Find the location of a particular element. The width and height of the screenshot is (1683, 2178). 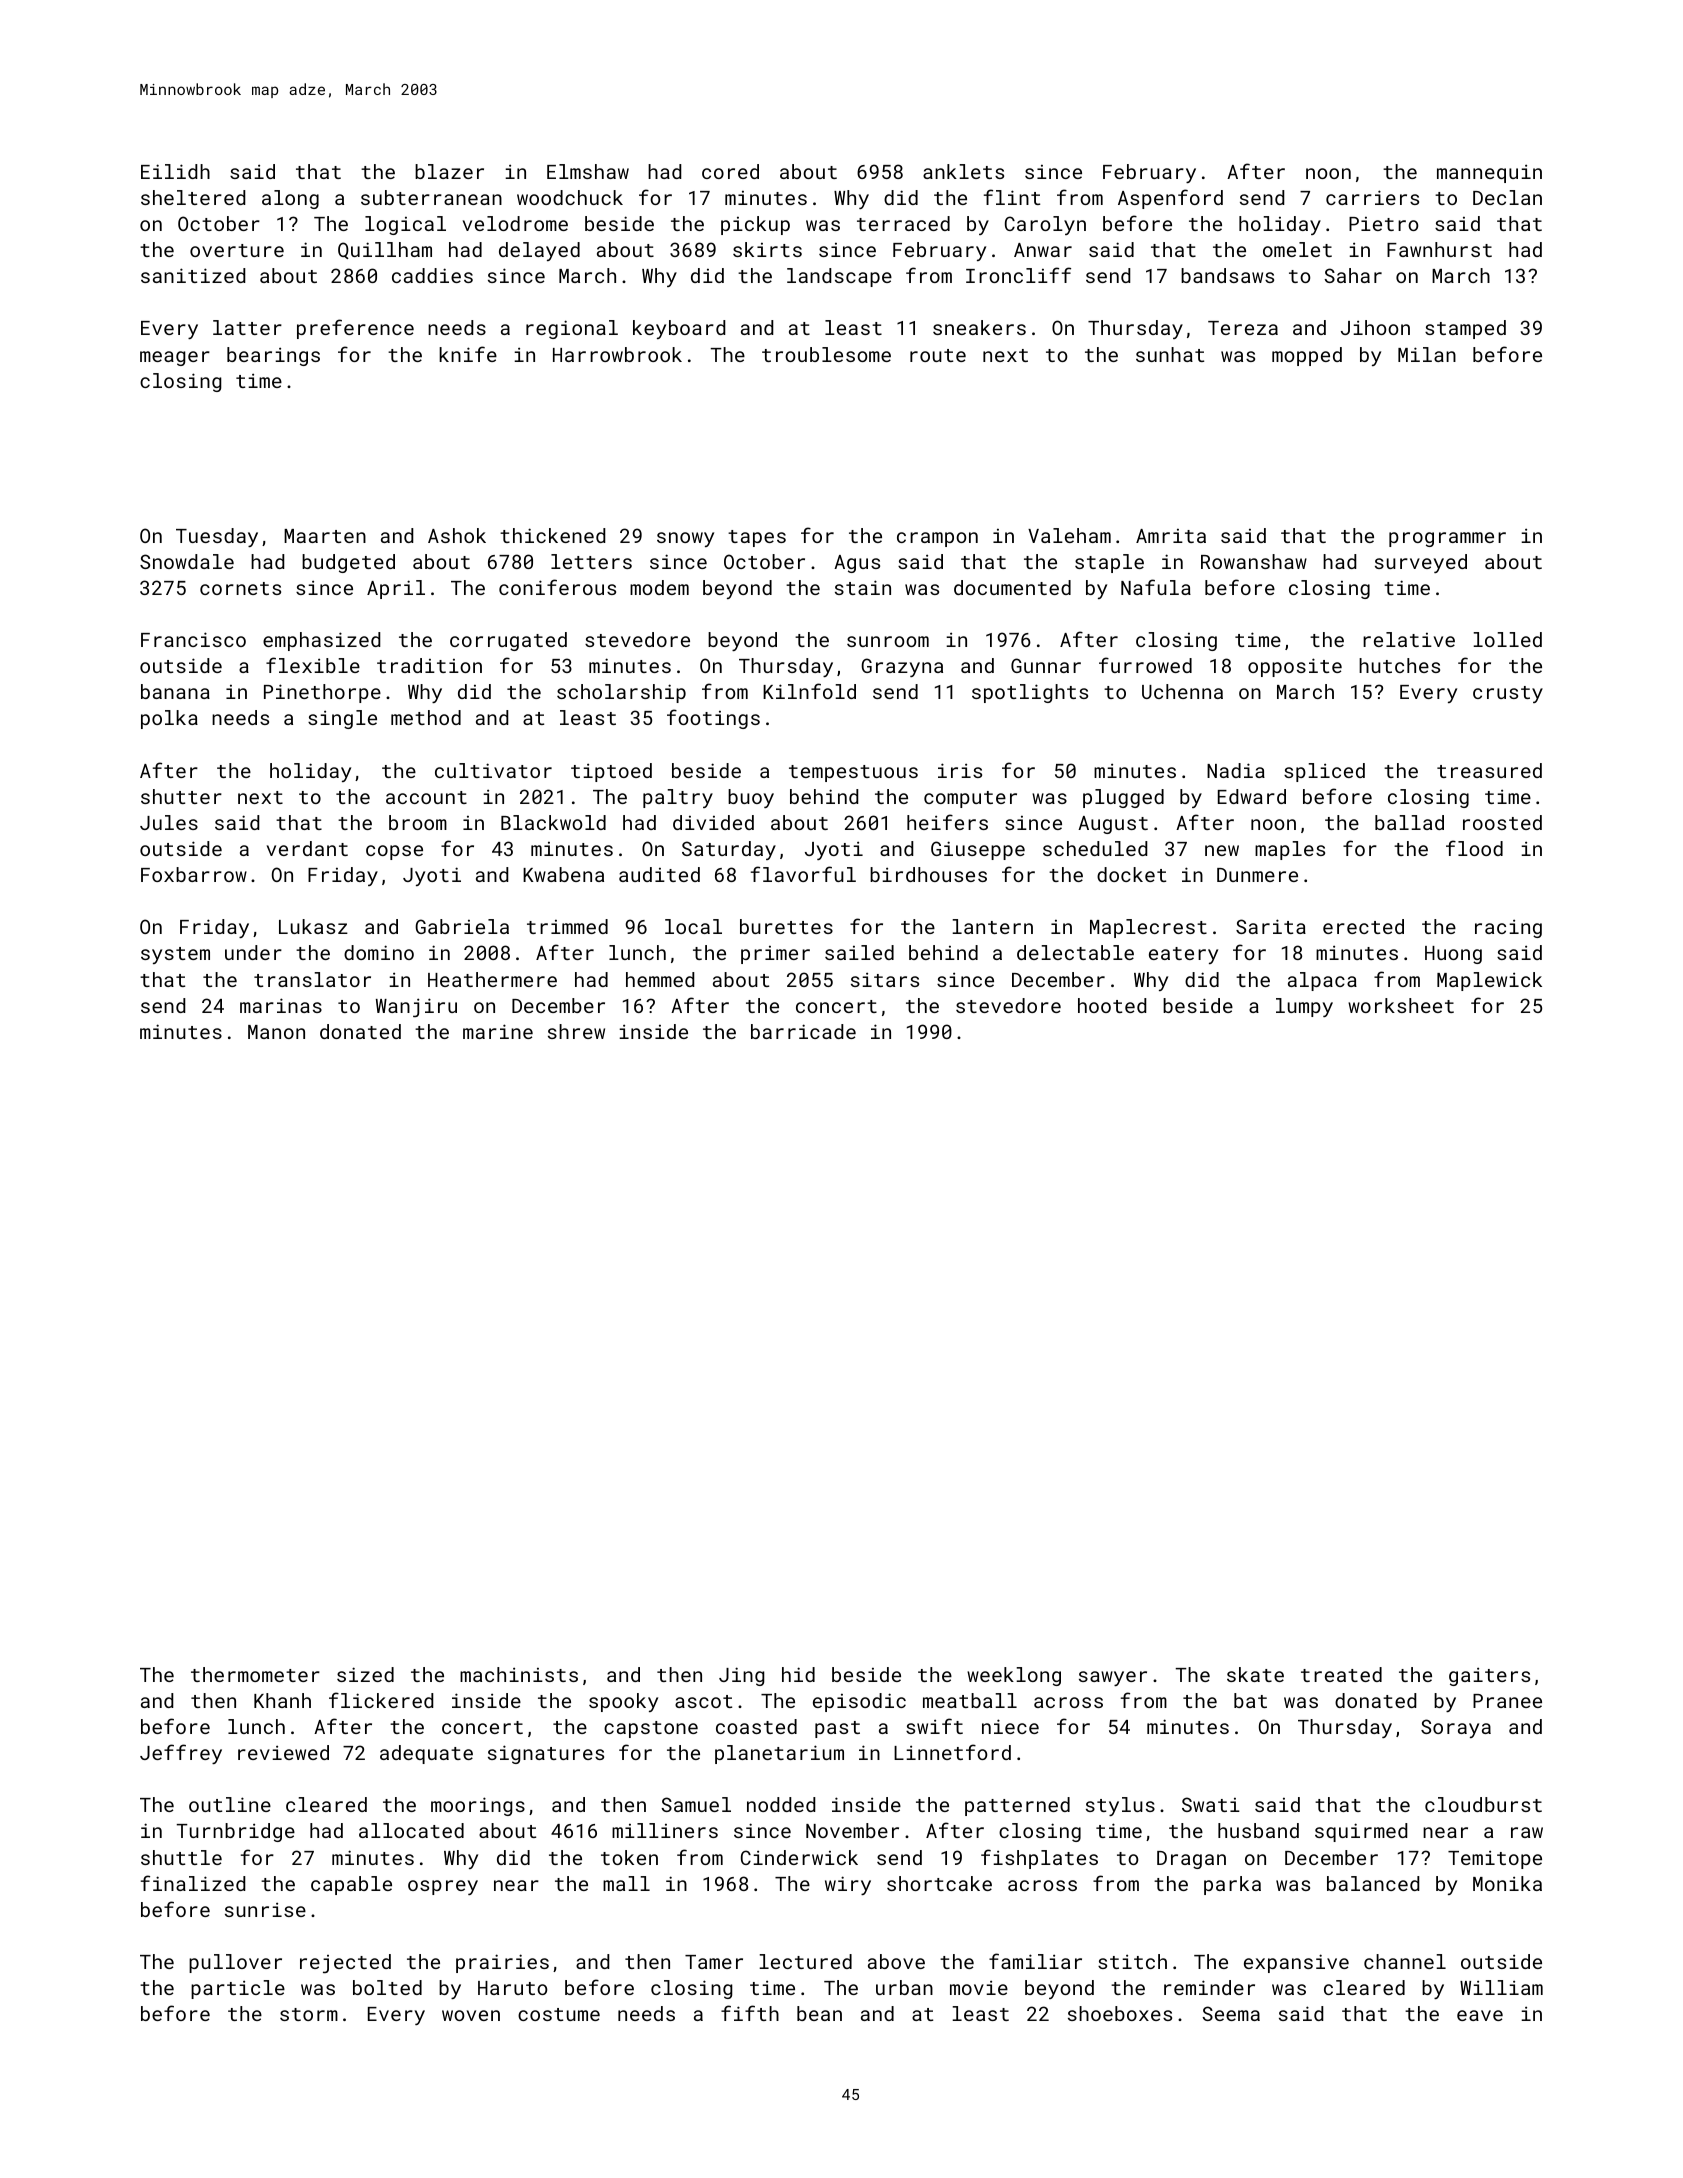

storm is located at coordinates (309, 2014).
